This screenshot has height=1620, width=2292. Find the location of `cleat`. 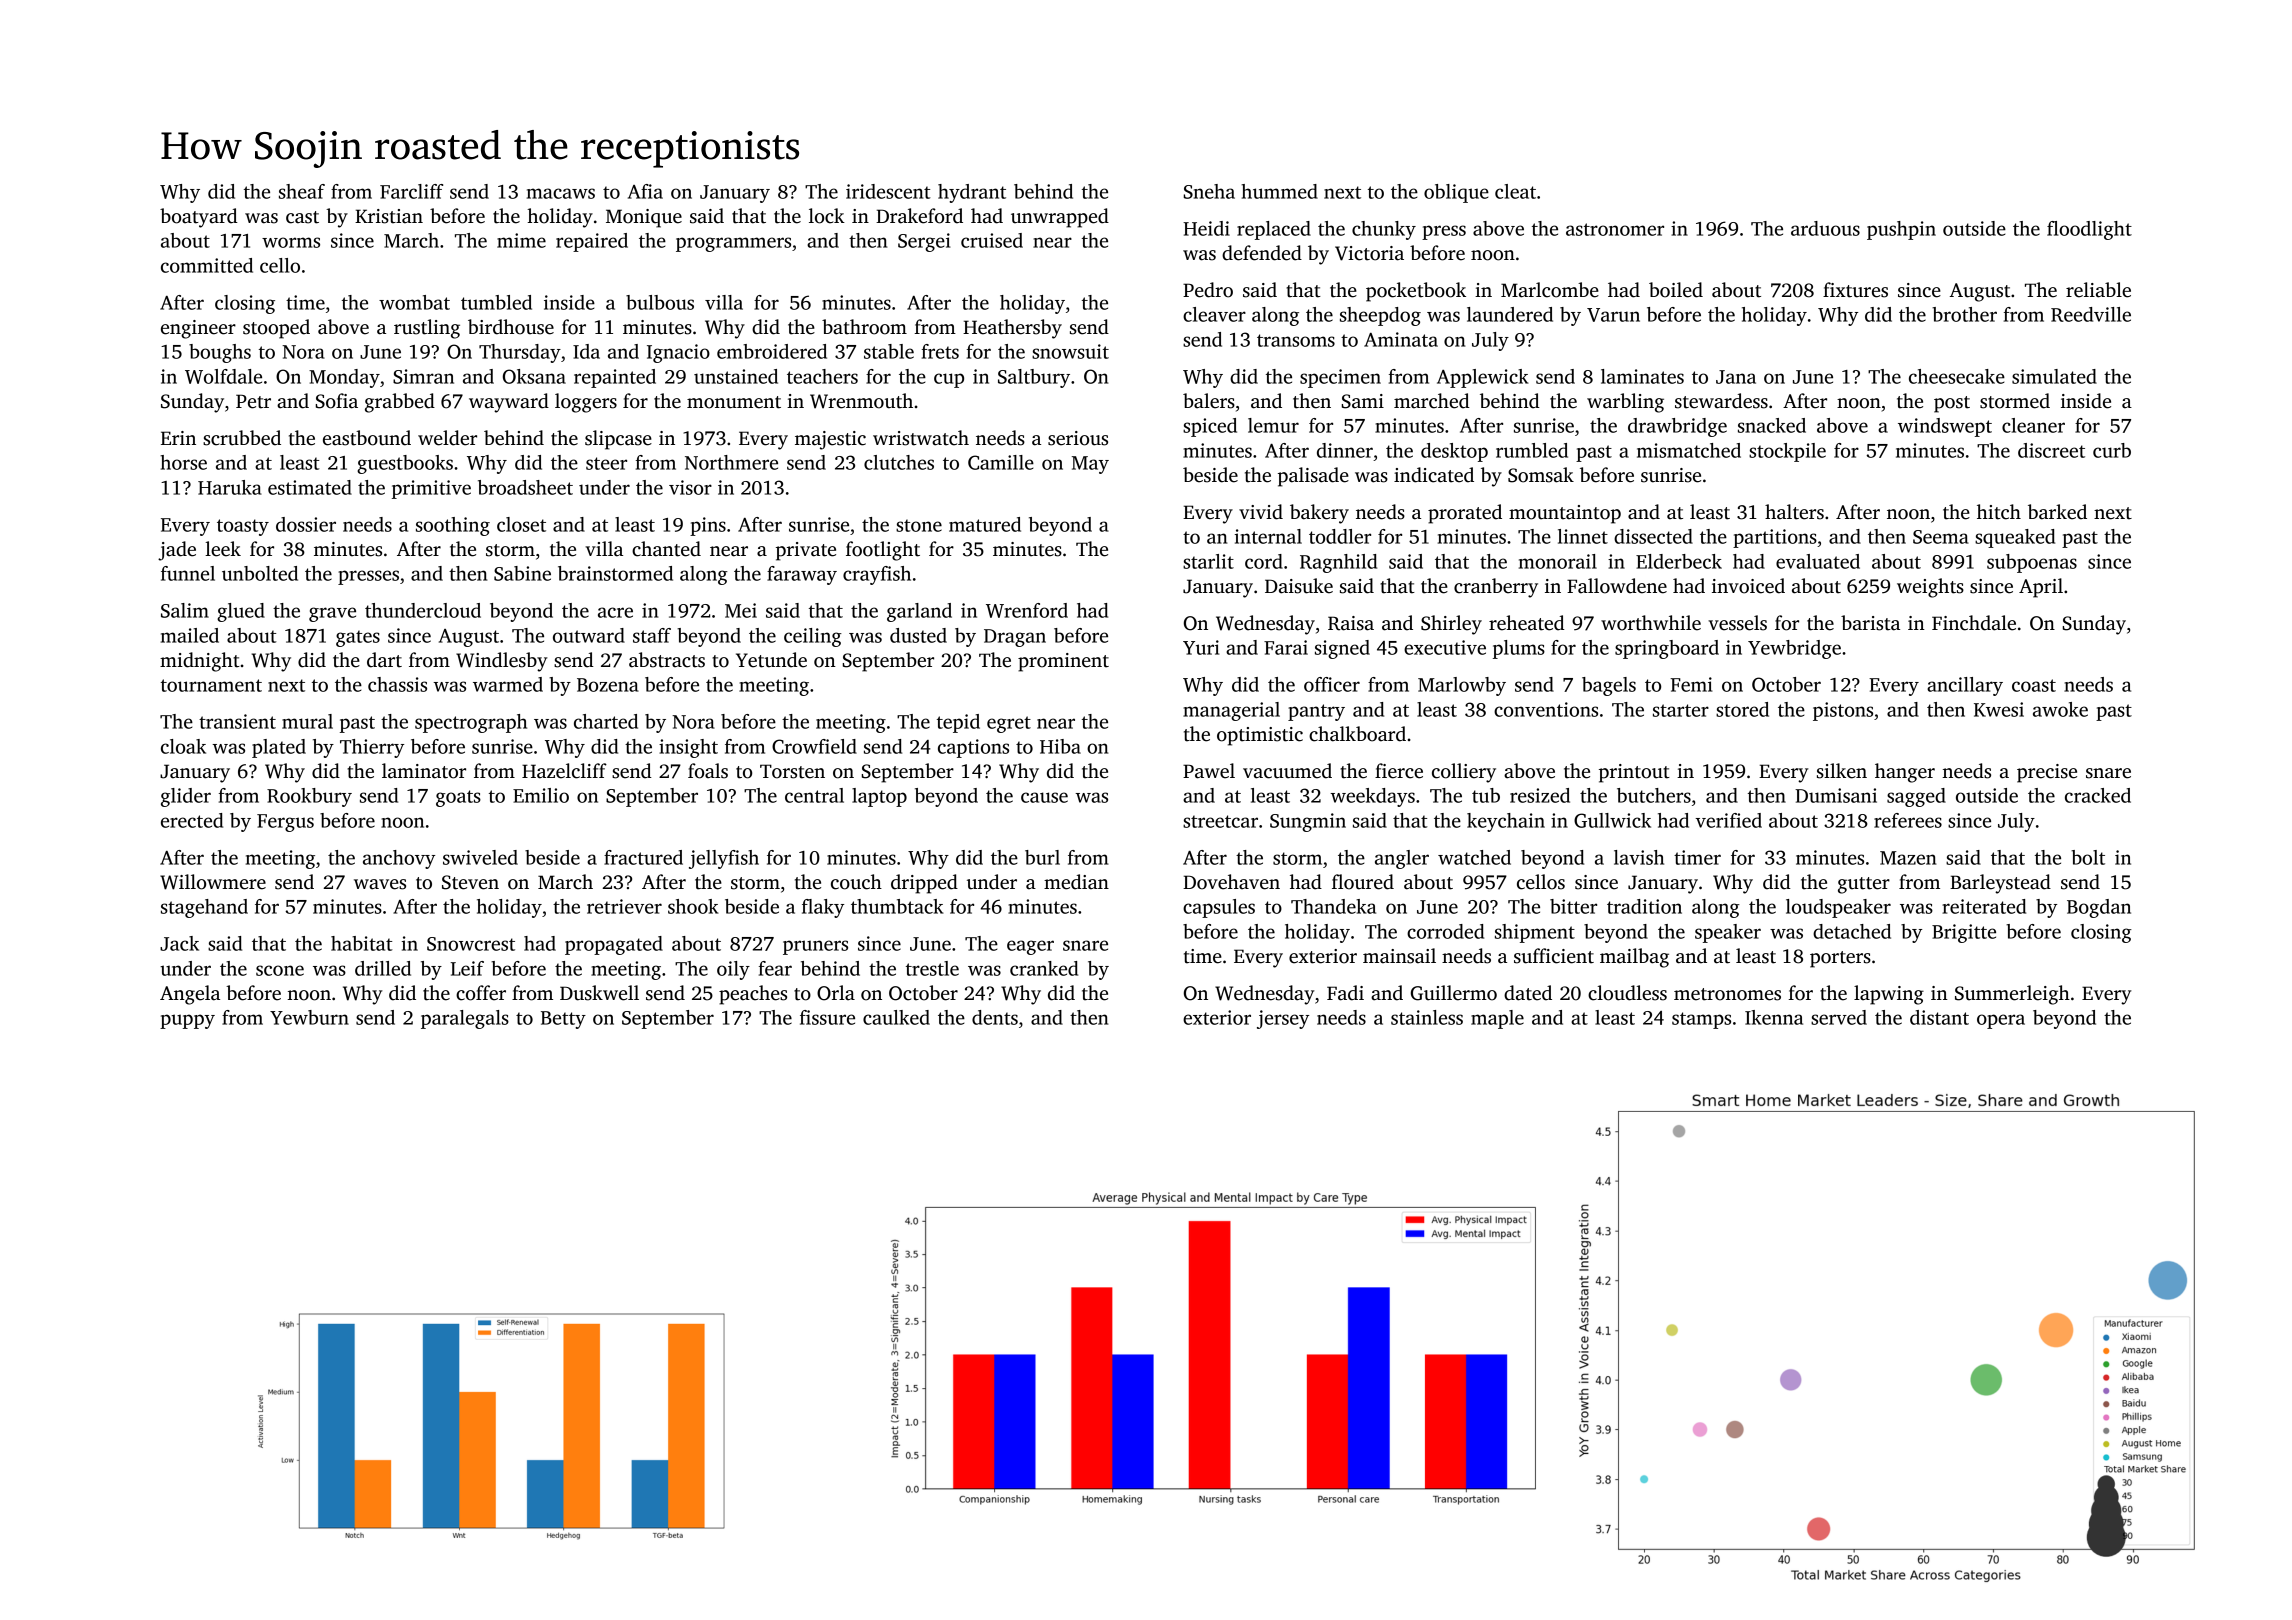

cleat is located at coordinates (1515, 191).
